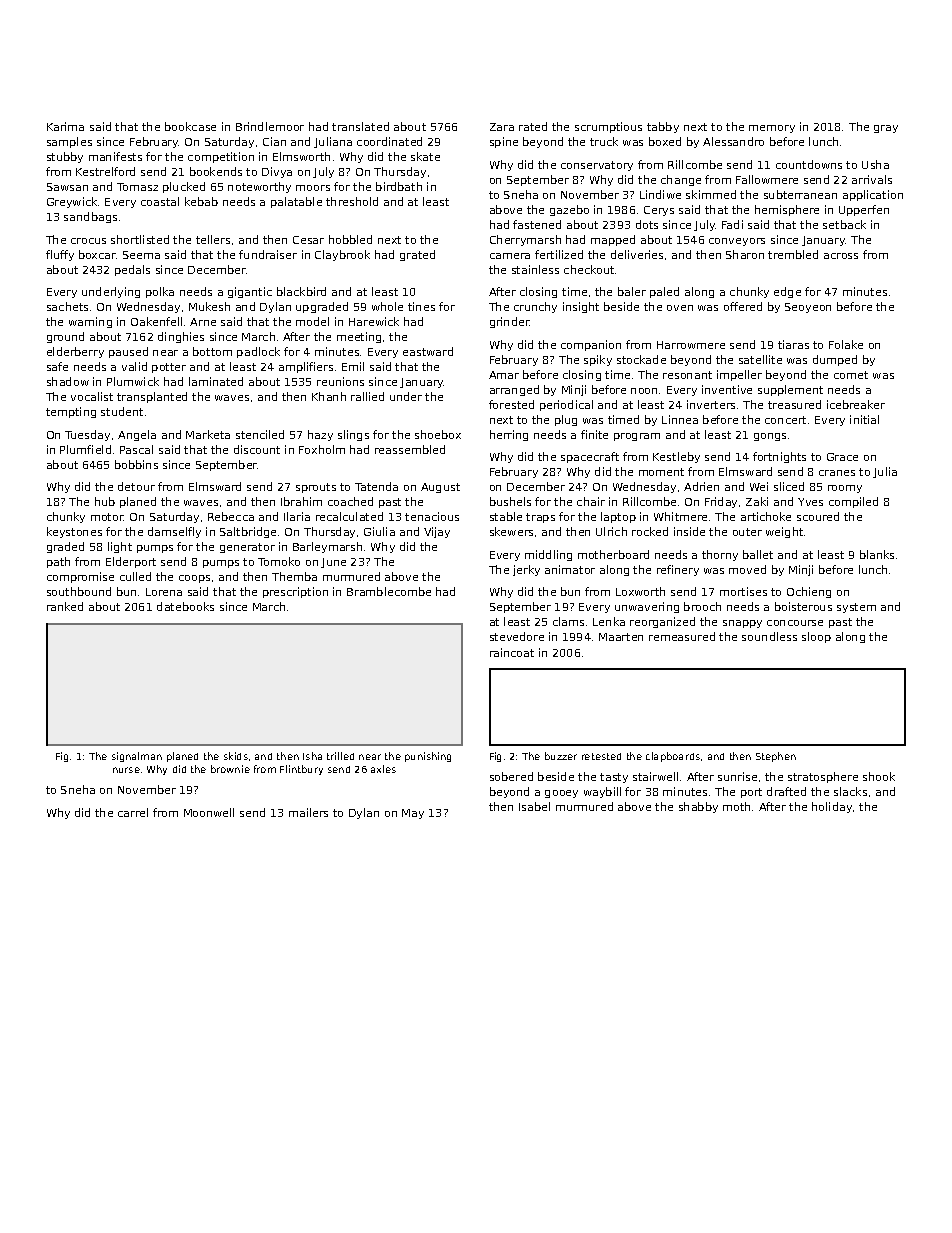  I want to click on Karima, so click(65, 126).
